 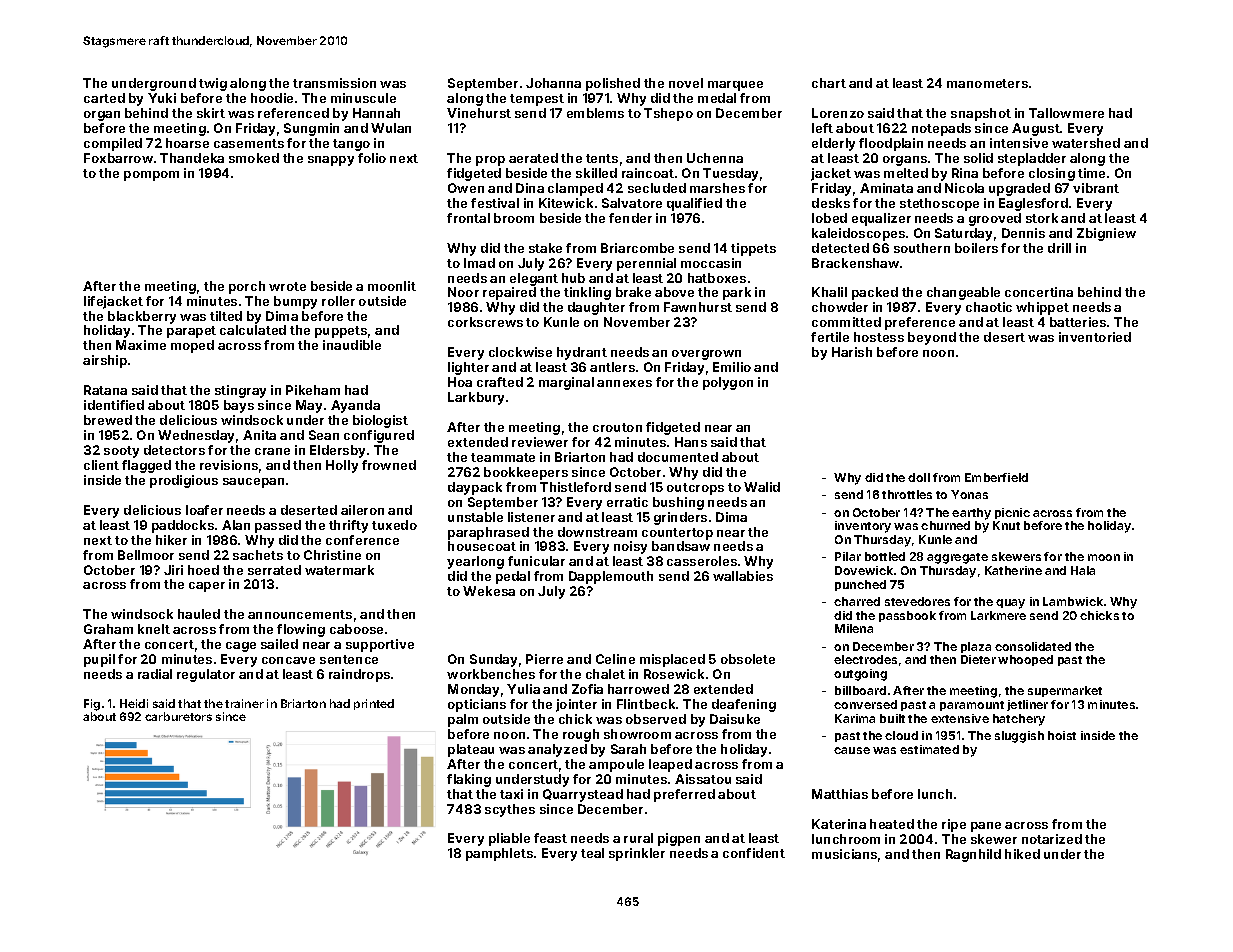 I want to click on Lambwick, so click(x=1073, y=601).
